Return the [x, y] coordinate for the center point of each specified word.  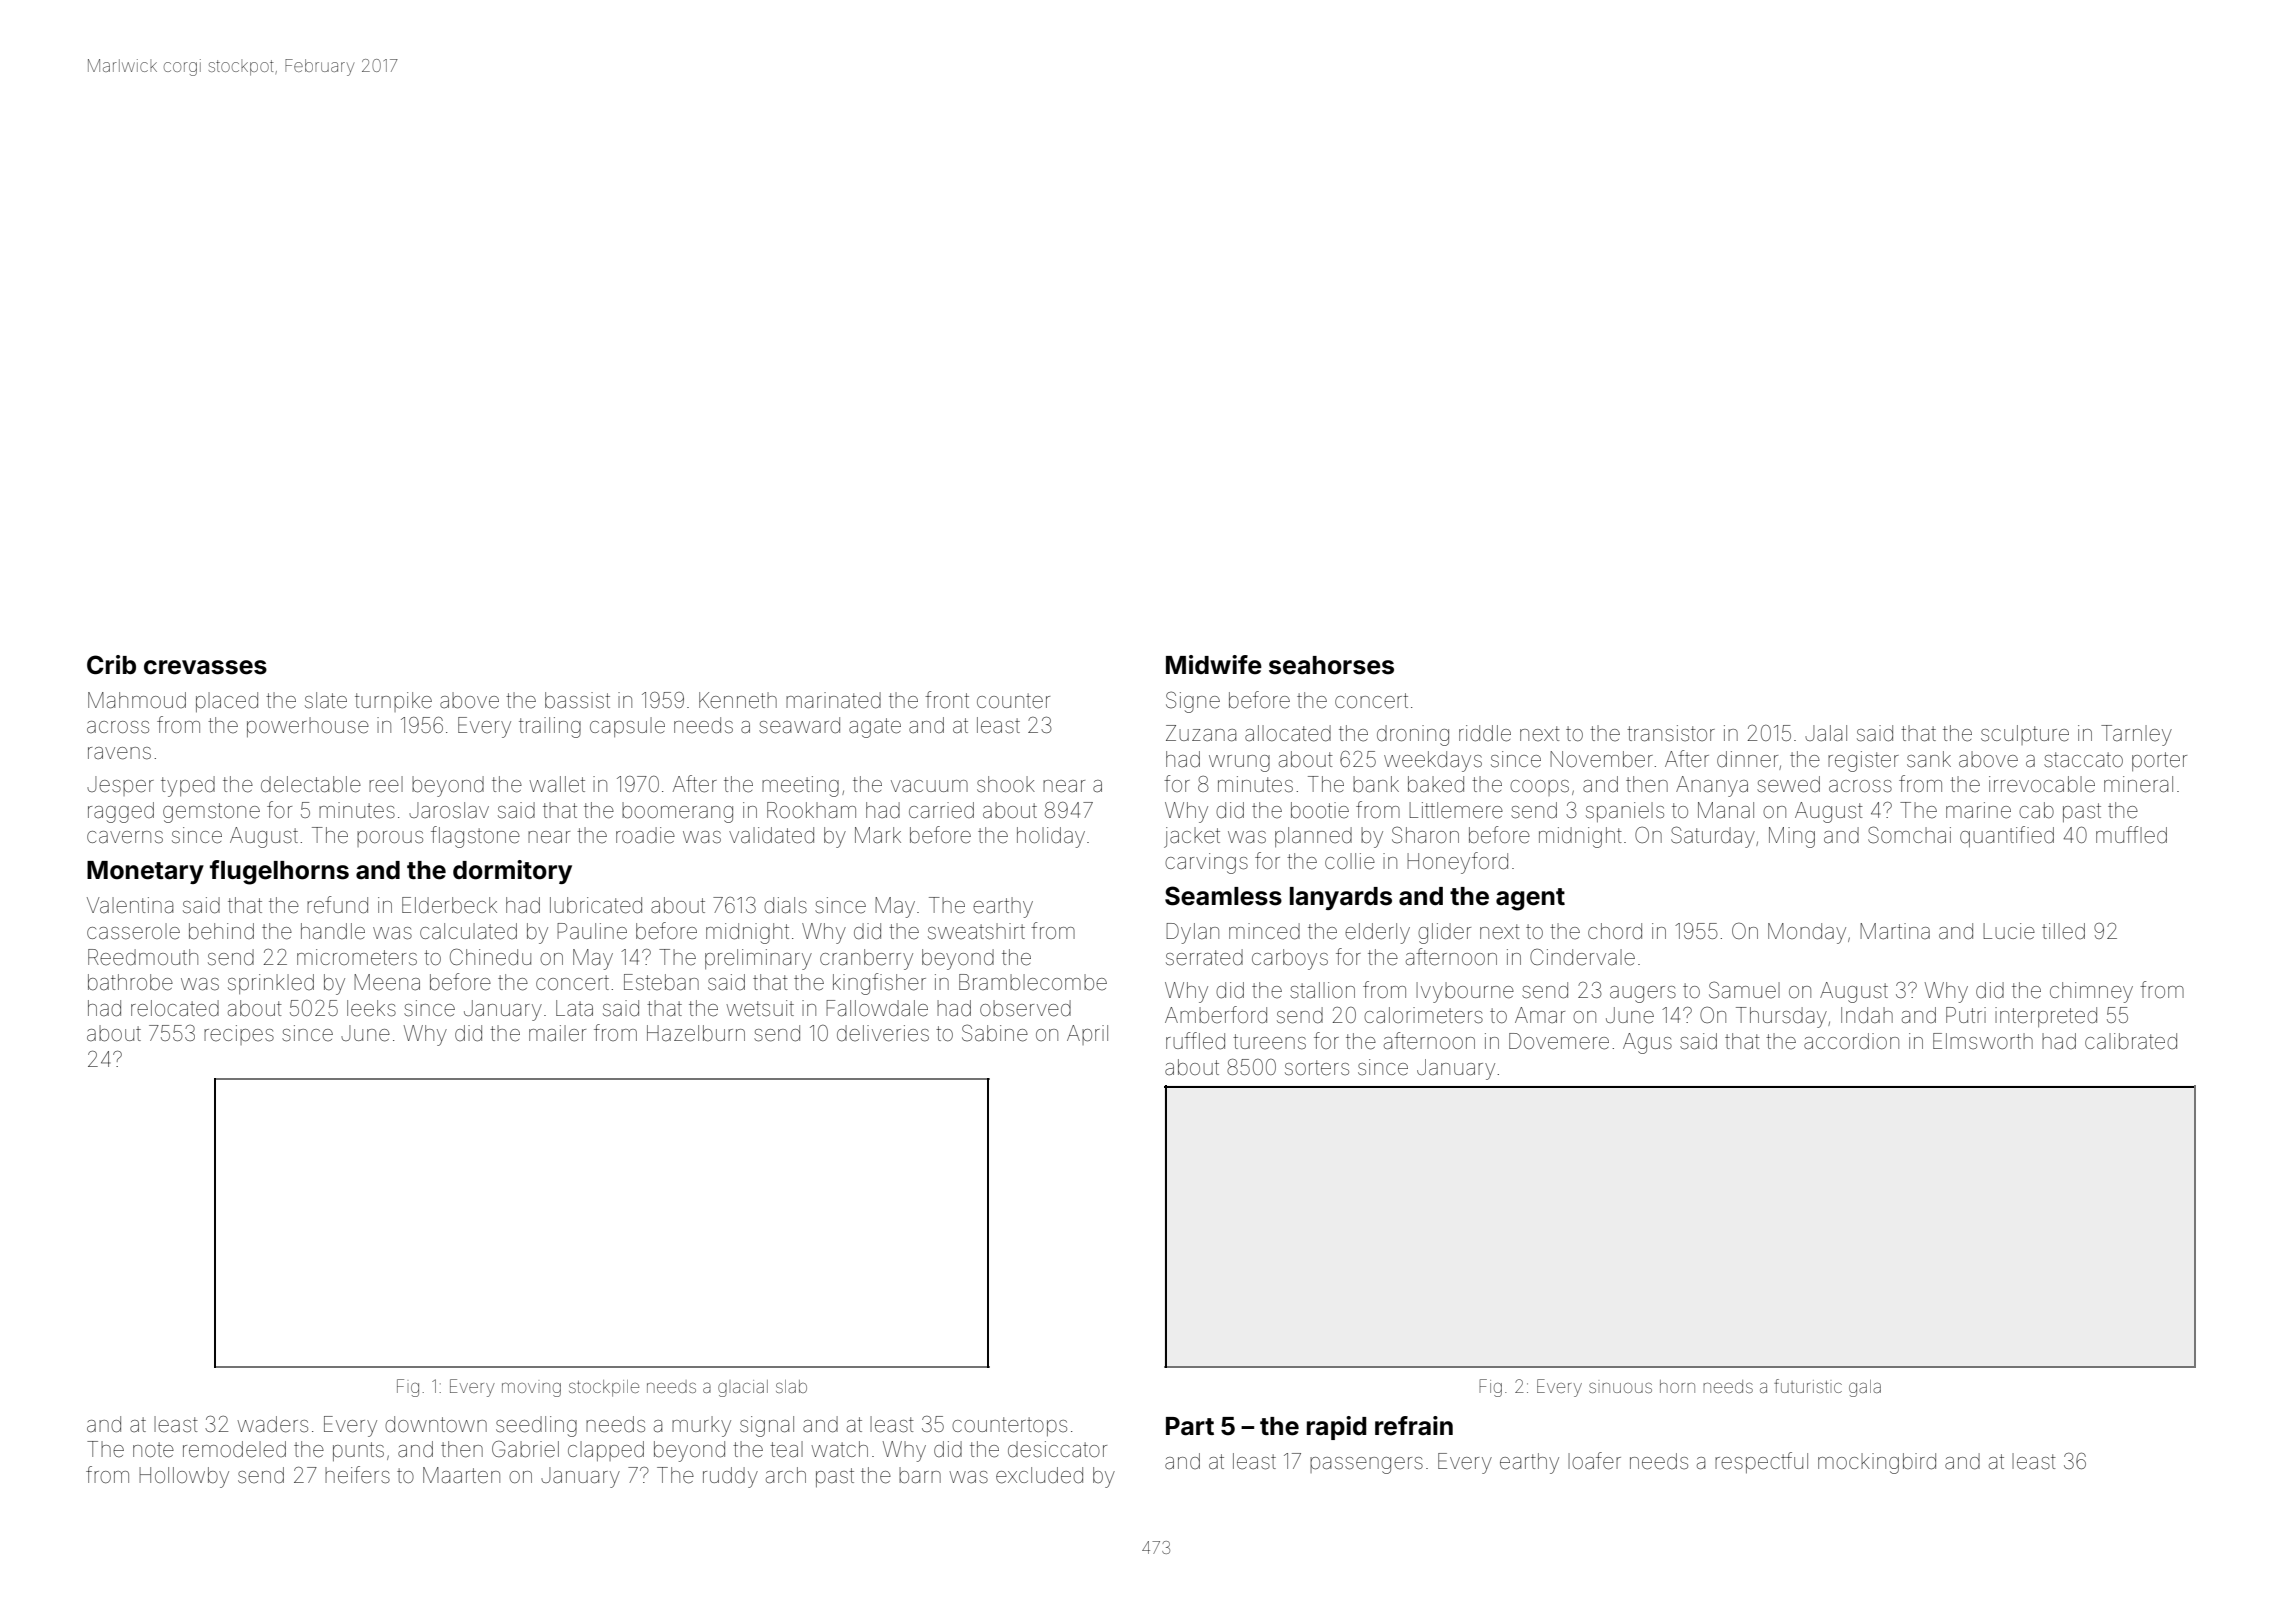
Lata [574, 1008]
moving [531, 1390]
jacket [1192, 837]
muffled [2131, 835]
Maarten [461, 1475]
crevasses [205, 667]
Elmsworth [1983, 1041]
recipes [239, 1035]
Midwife [1214, 665]
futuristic [1808, 1386]
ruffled [1195, 1041]
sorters [1317, 1068]
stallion [1322, 990]
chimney [2091, 992]
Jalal [1826, 733]
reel [386, 784]
